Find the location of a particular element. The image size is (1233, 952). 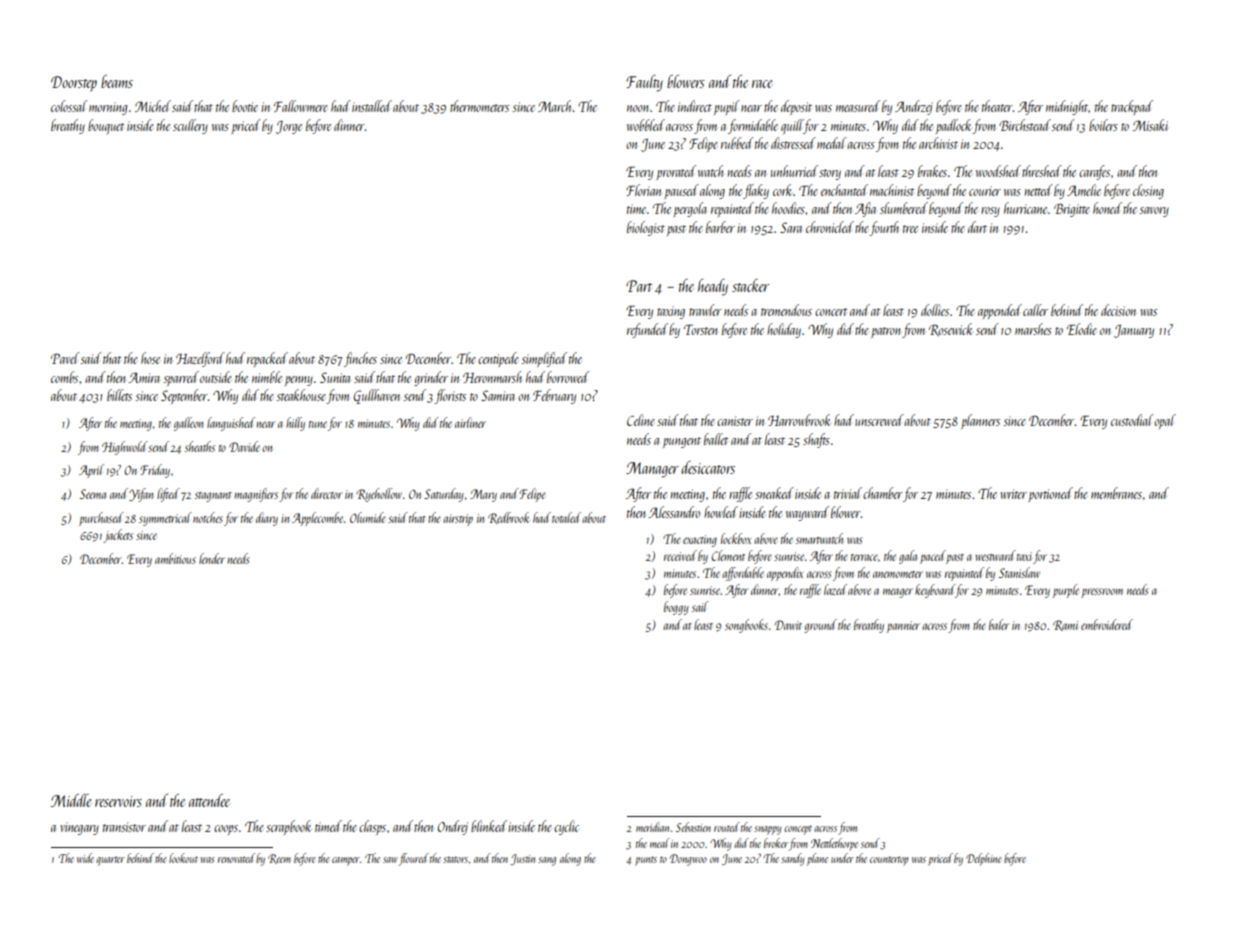

boggy is located at coordinates (676, 608).
